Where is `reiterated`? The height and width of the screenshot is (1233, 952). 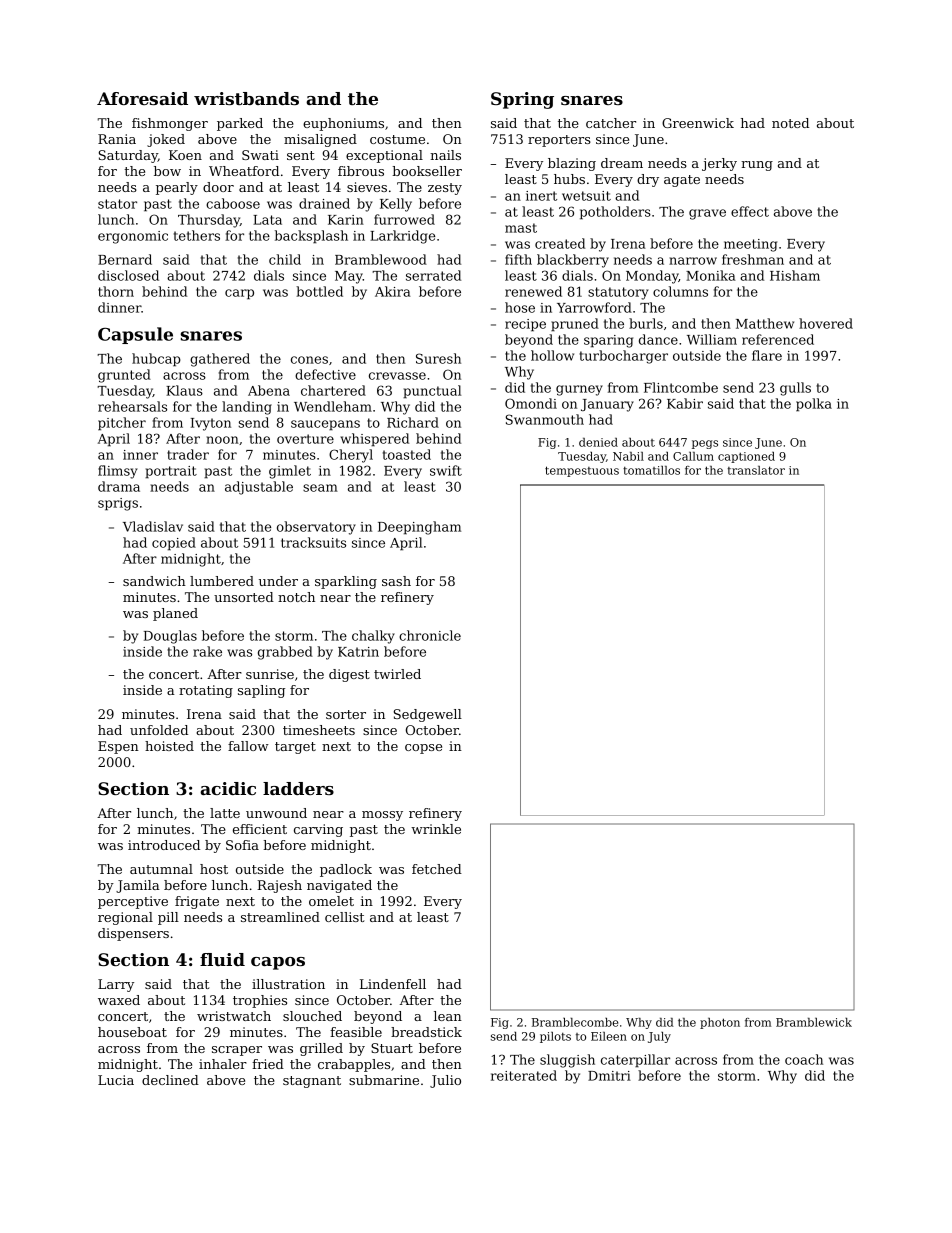
reiterated is located at coordinates (524, 1075).
